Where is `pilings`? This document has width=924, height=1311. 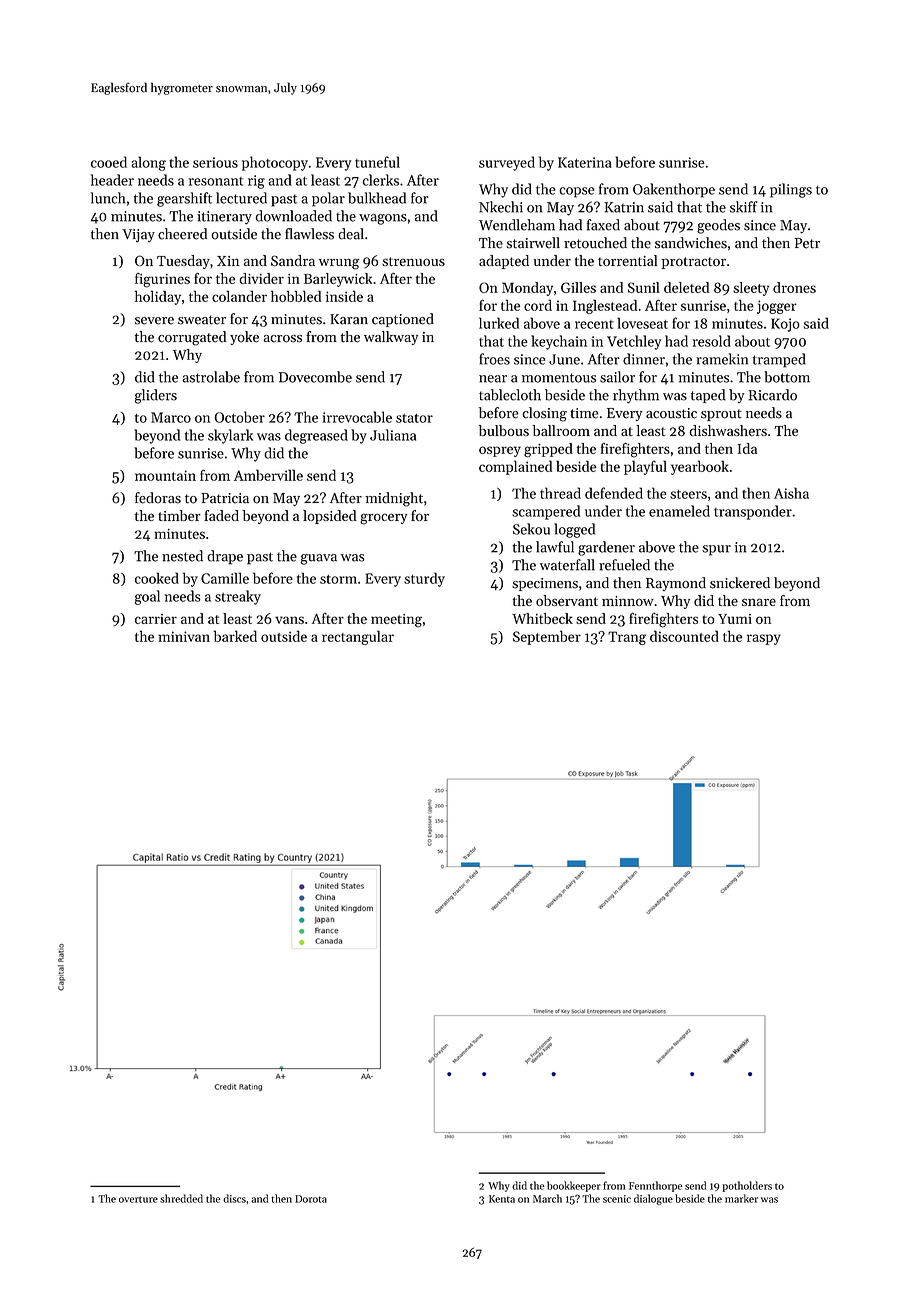 pilings is located at coordinates (791, 190).
